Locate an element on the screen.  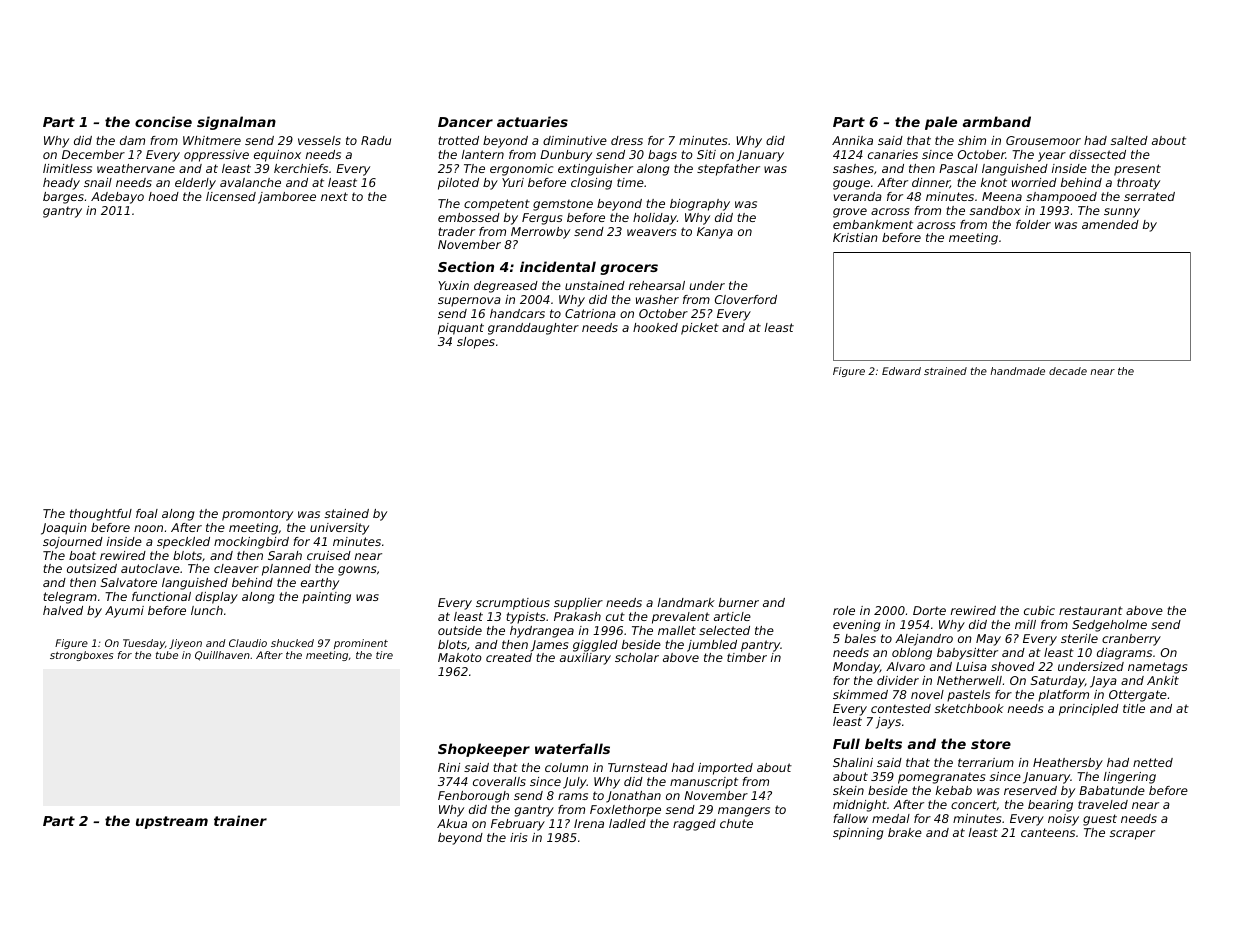
waterfalls is located at coordinates (572, 748).
